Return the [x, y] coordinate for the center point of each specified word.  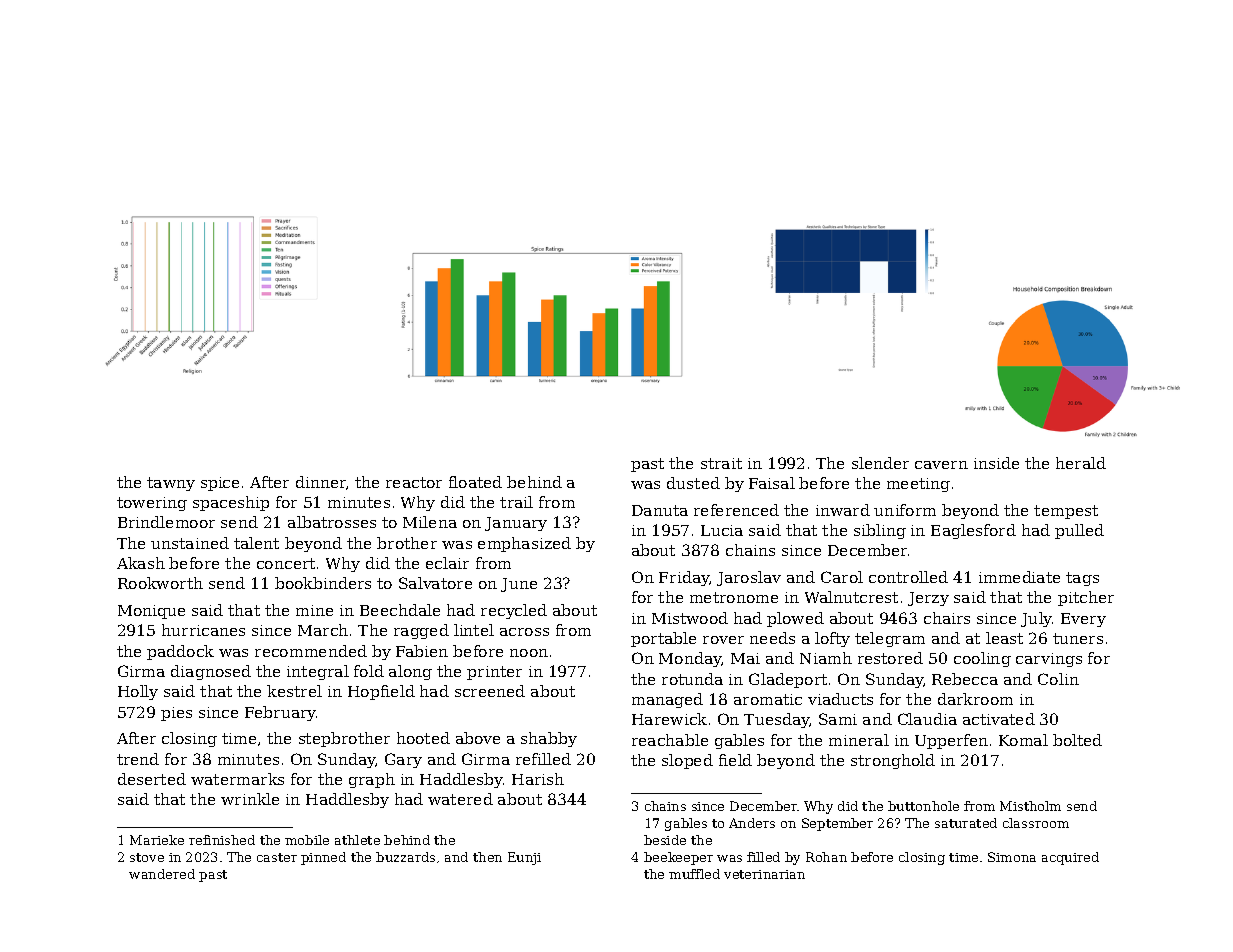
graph [372, 780]
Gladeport [788, 680]
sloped [687, 761]
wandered [162, 874]
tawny [171, 484]
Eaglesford [973, 531]
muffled [694, 874]
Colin [1058, 679]
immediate [1019, 577]
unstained [190, 543]
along [410, 672]
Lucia [722, 530]
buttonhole [923, 806]
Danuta [660, 510]
